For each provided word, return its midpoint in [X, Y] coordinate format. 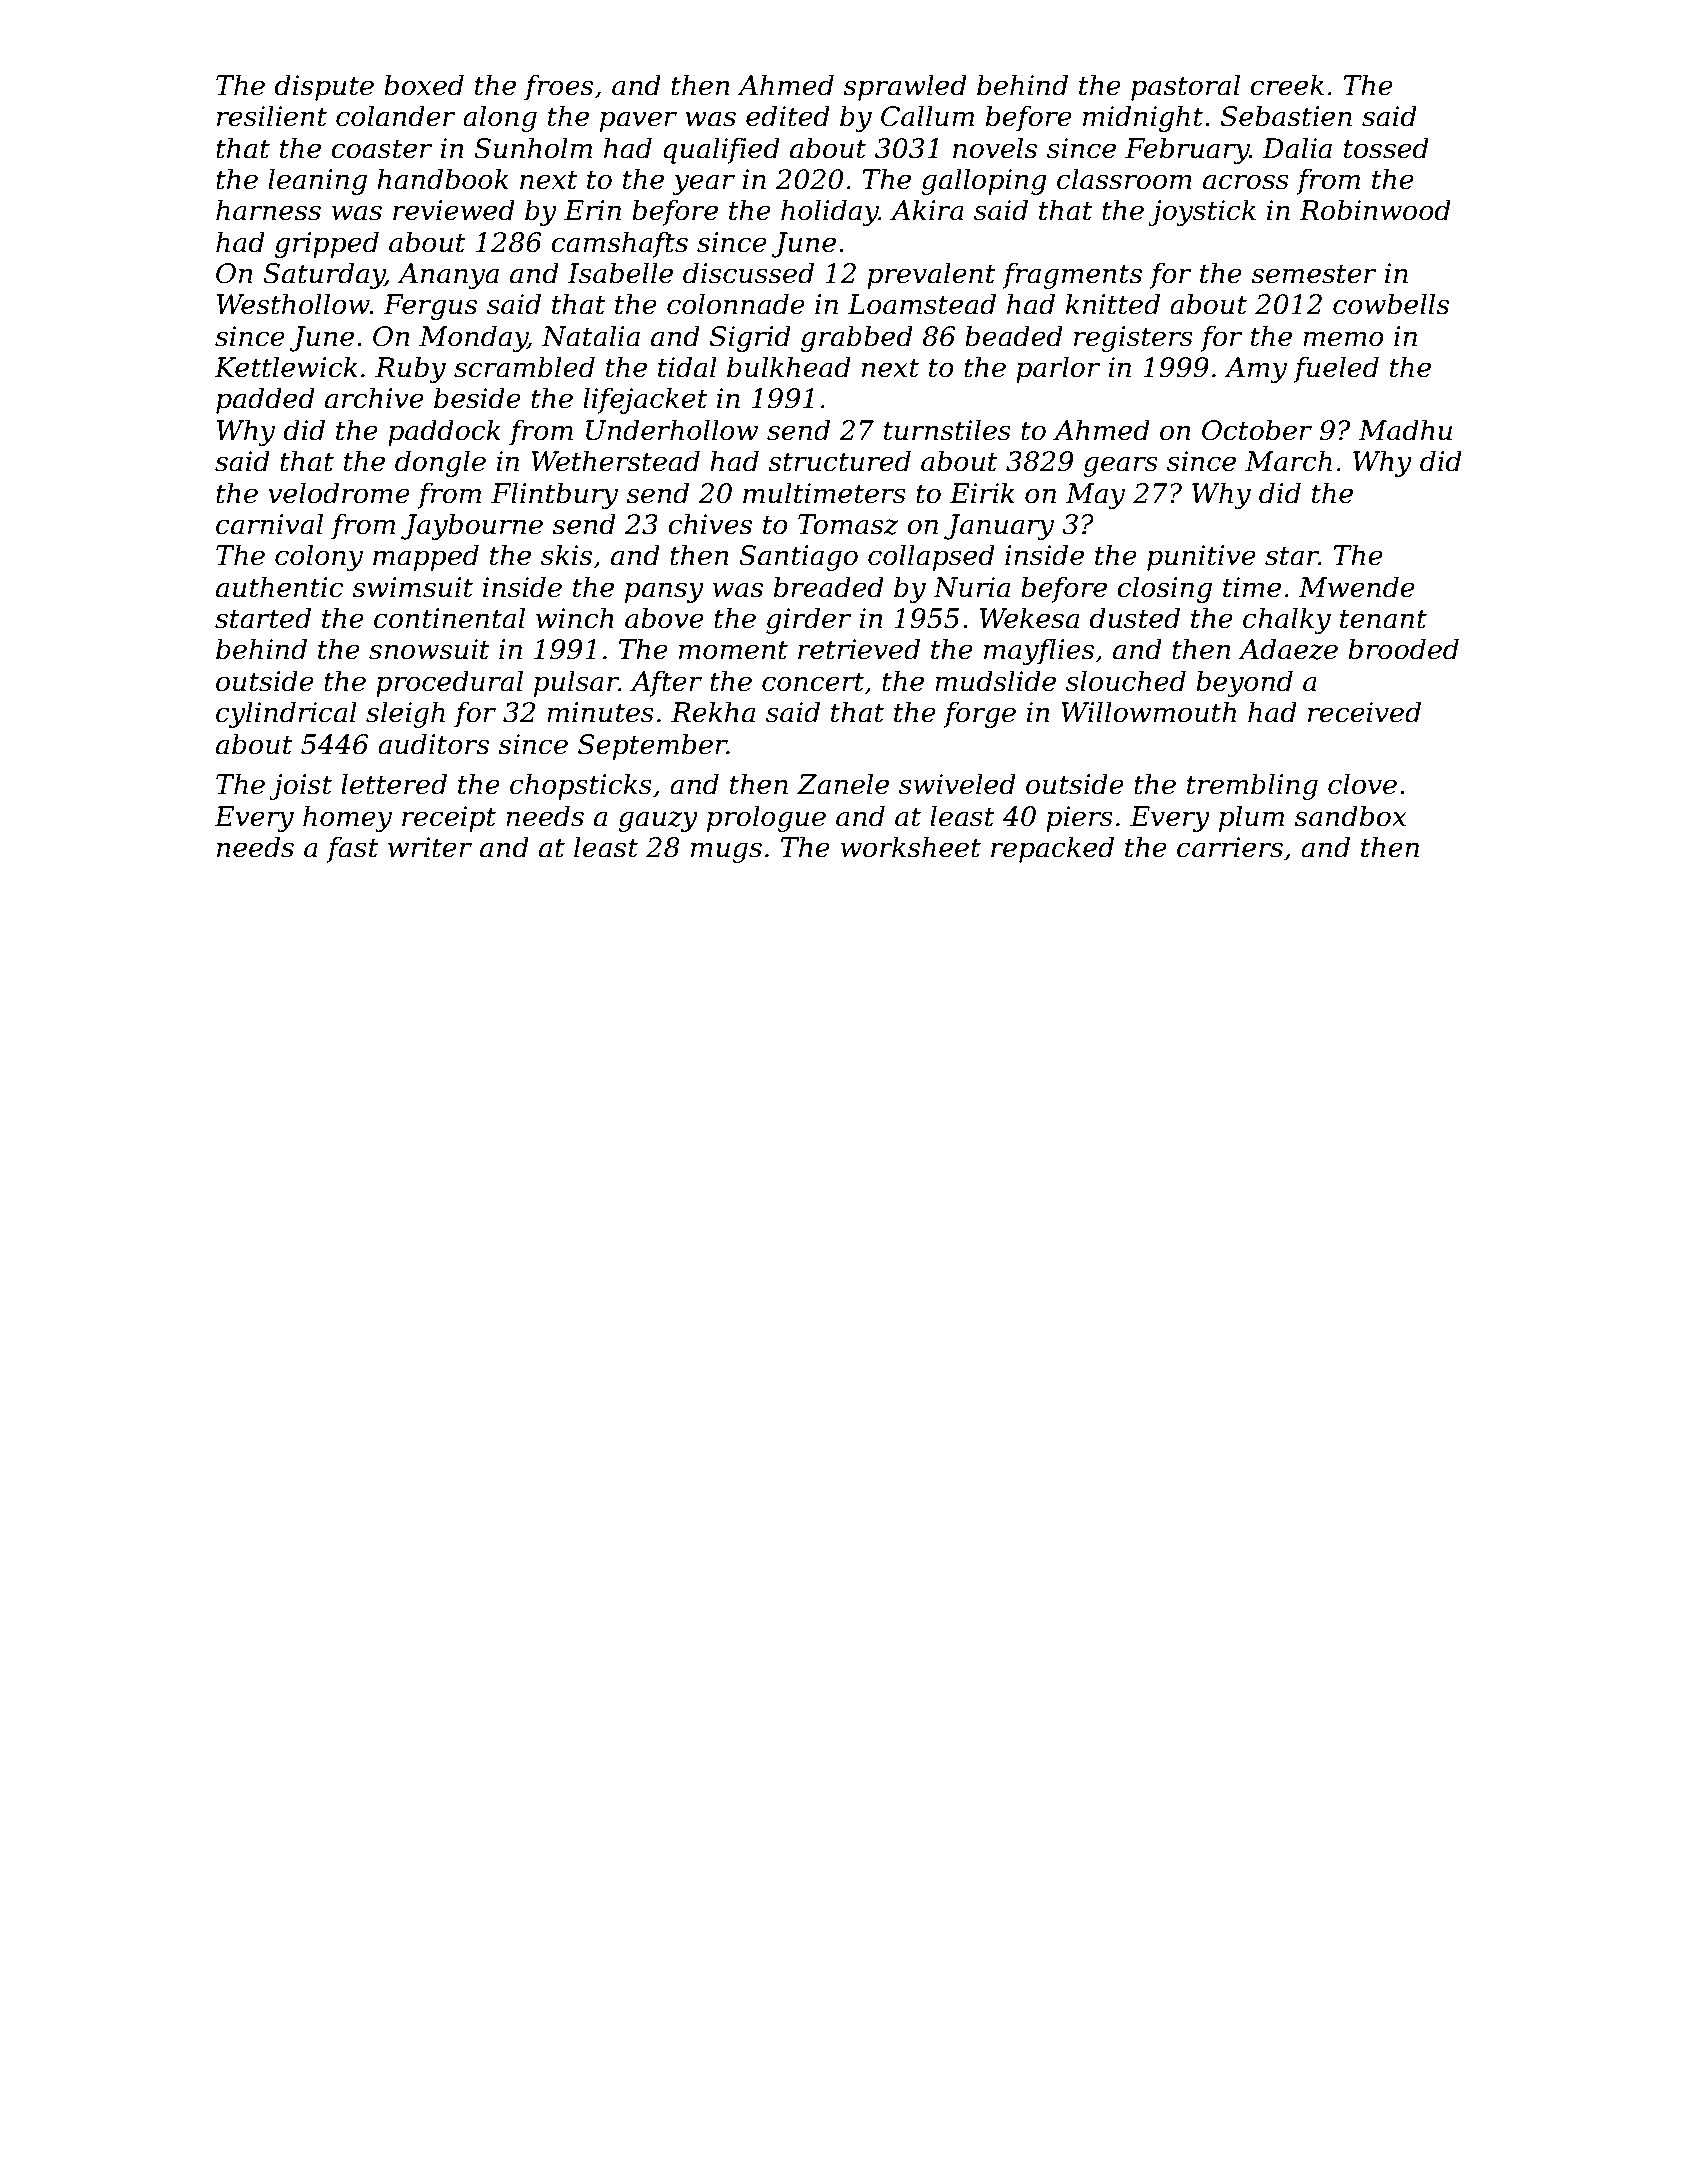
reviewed [454, 210]
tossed [1386, 148]
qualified [721, 150]
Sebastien [1286, 116]
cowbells [1391, 304]
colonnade [736, 304]
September [652, 746]
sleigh [405, 714]
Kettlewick [286, 367]
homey [347, 818]
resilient [272, 116]
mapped [426, 557]
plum [1251, 818]
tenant [1383, 619]
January [999, 527]
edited [788, 116]
